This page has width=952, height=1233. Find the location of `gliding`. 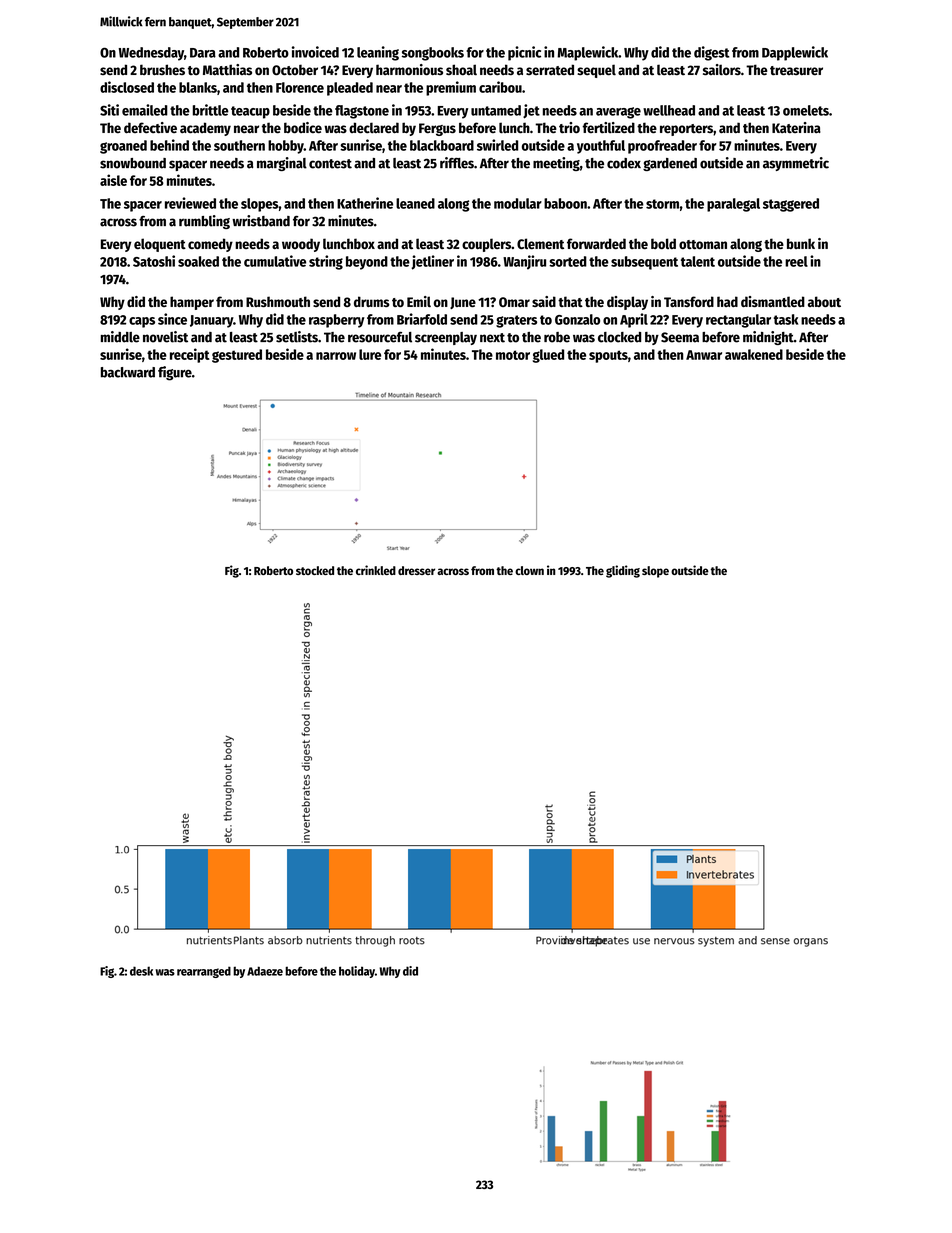

gliding is located at coordinates (623, 571).
